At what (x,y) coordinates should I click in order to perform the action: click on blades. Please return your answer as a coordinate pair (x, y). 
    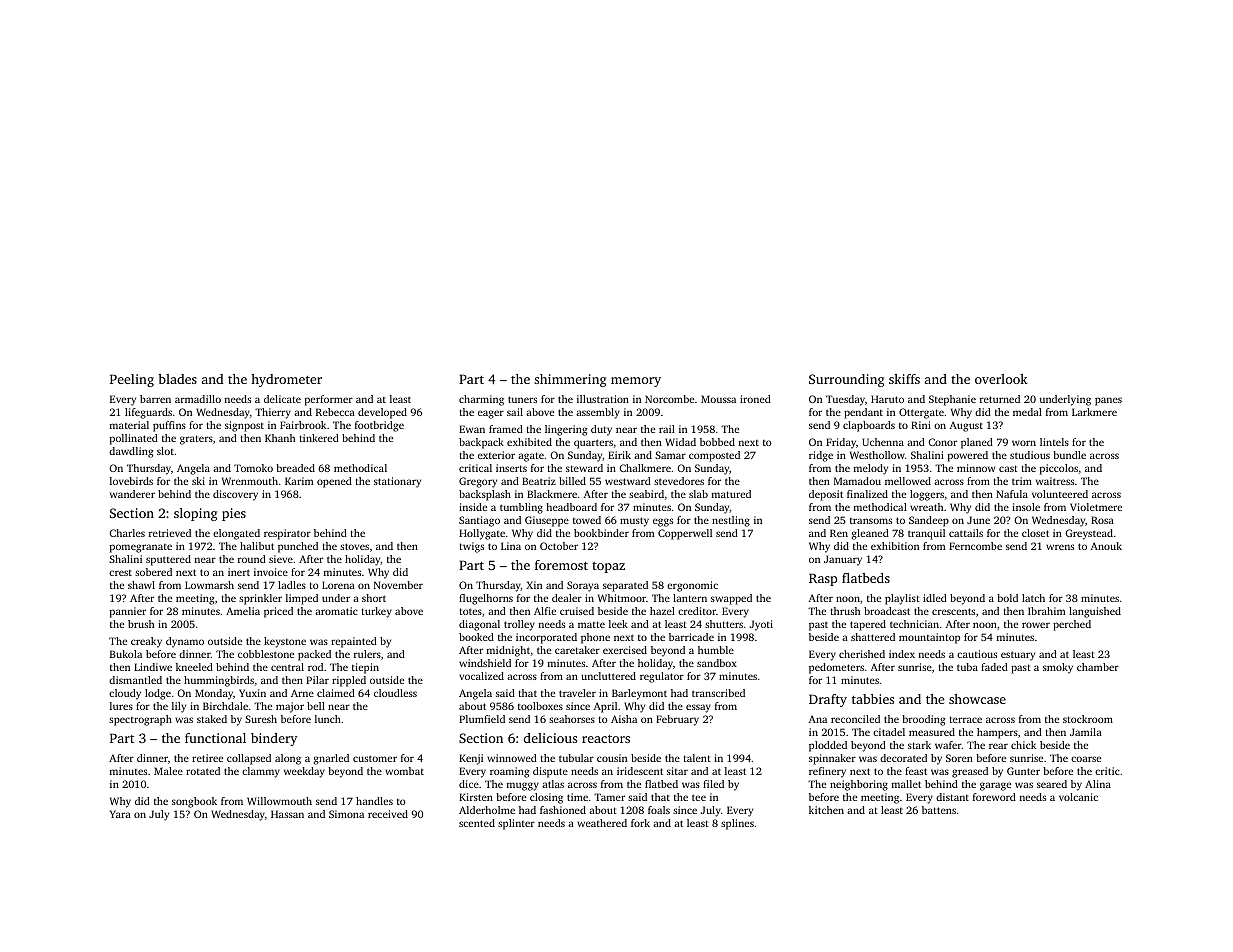
    Looking at the image, I should click on (177, 379).
